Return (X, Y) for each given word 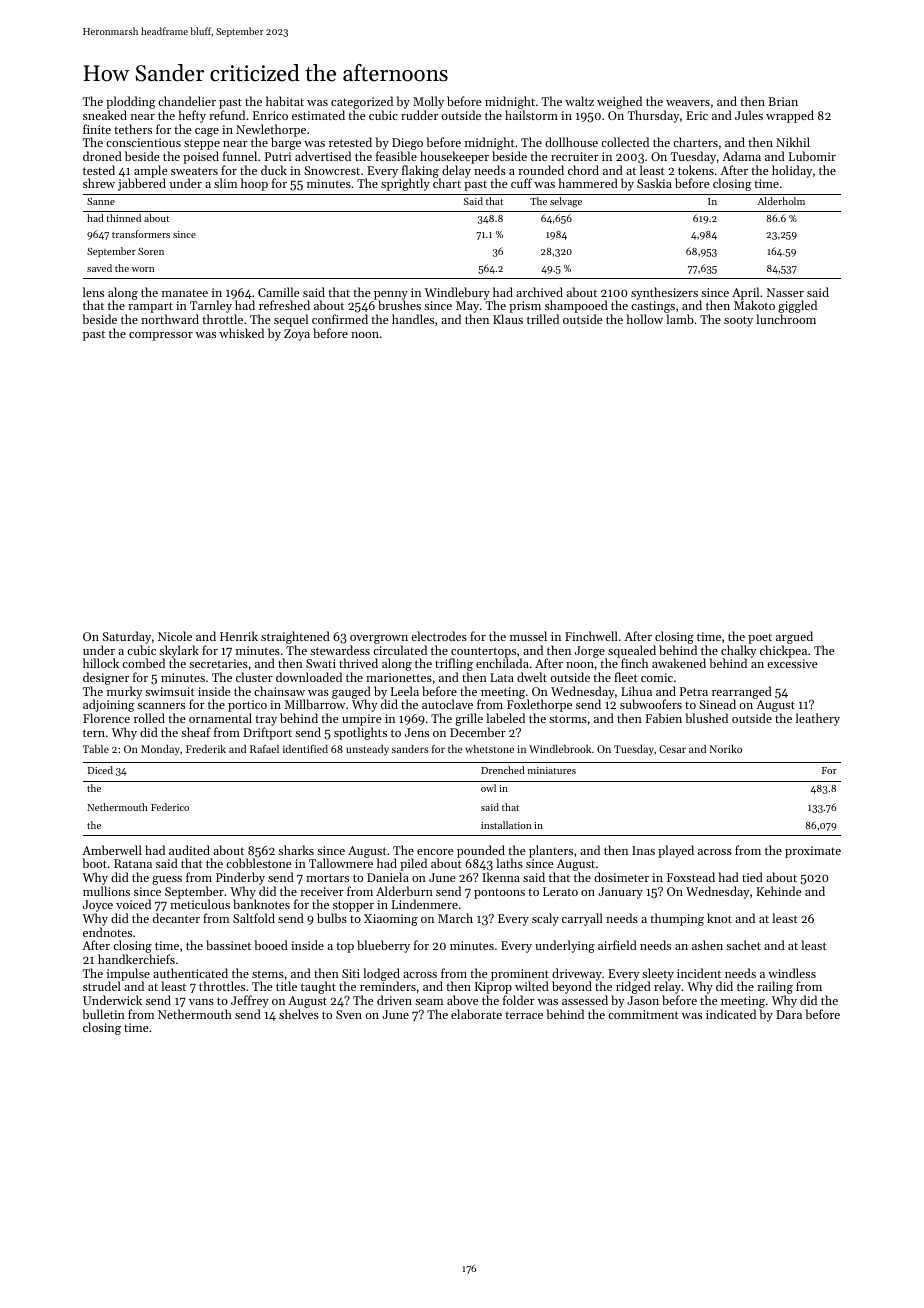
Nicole (175, 636)
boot (94, 863)
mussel (528, 636)
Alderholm (781, 201)
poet (760, 638)
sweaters (194, 171)
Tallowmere (341, 863)
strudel (102, 986)
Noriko (726, 749)
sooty (738, 321)
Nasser (785, 292)
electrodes (439, 636)
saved (99, 268)
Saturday (126, 637)
